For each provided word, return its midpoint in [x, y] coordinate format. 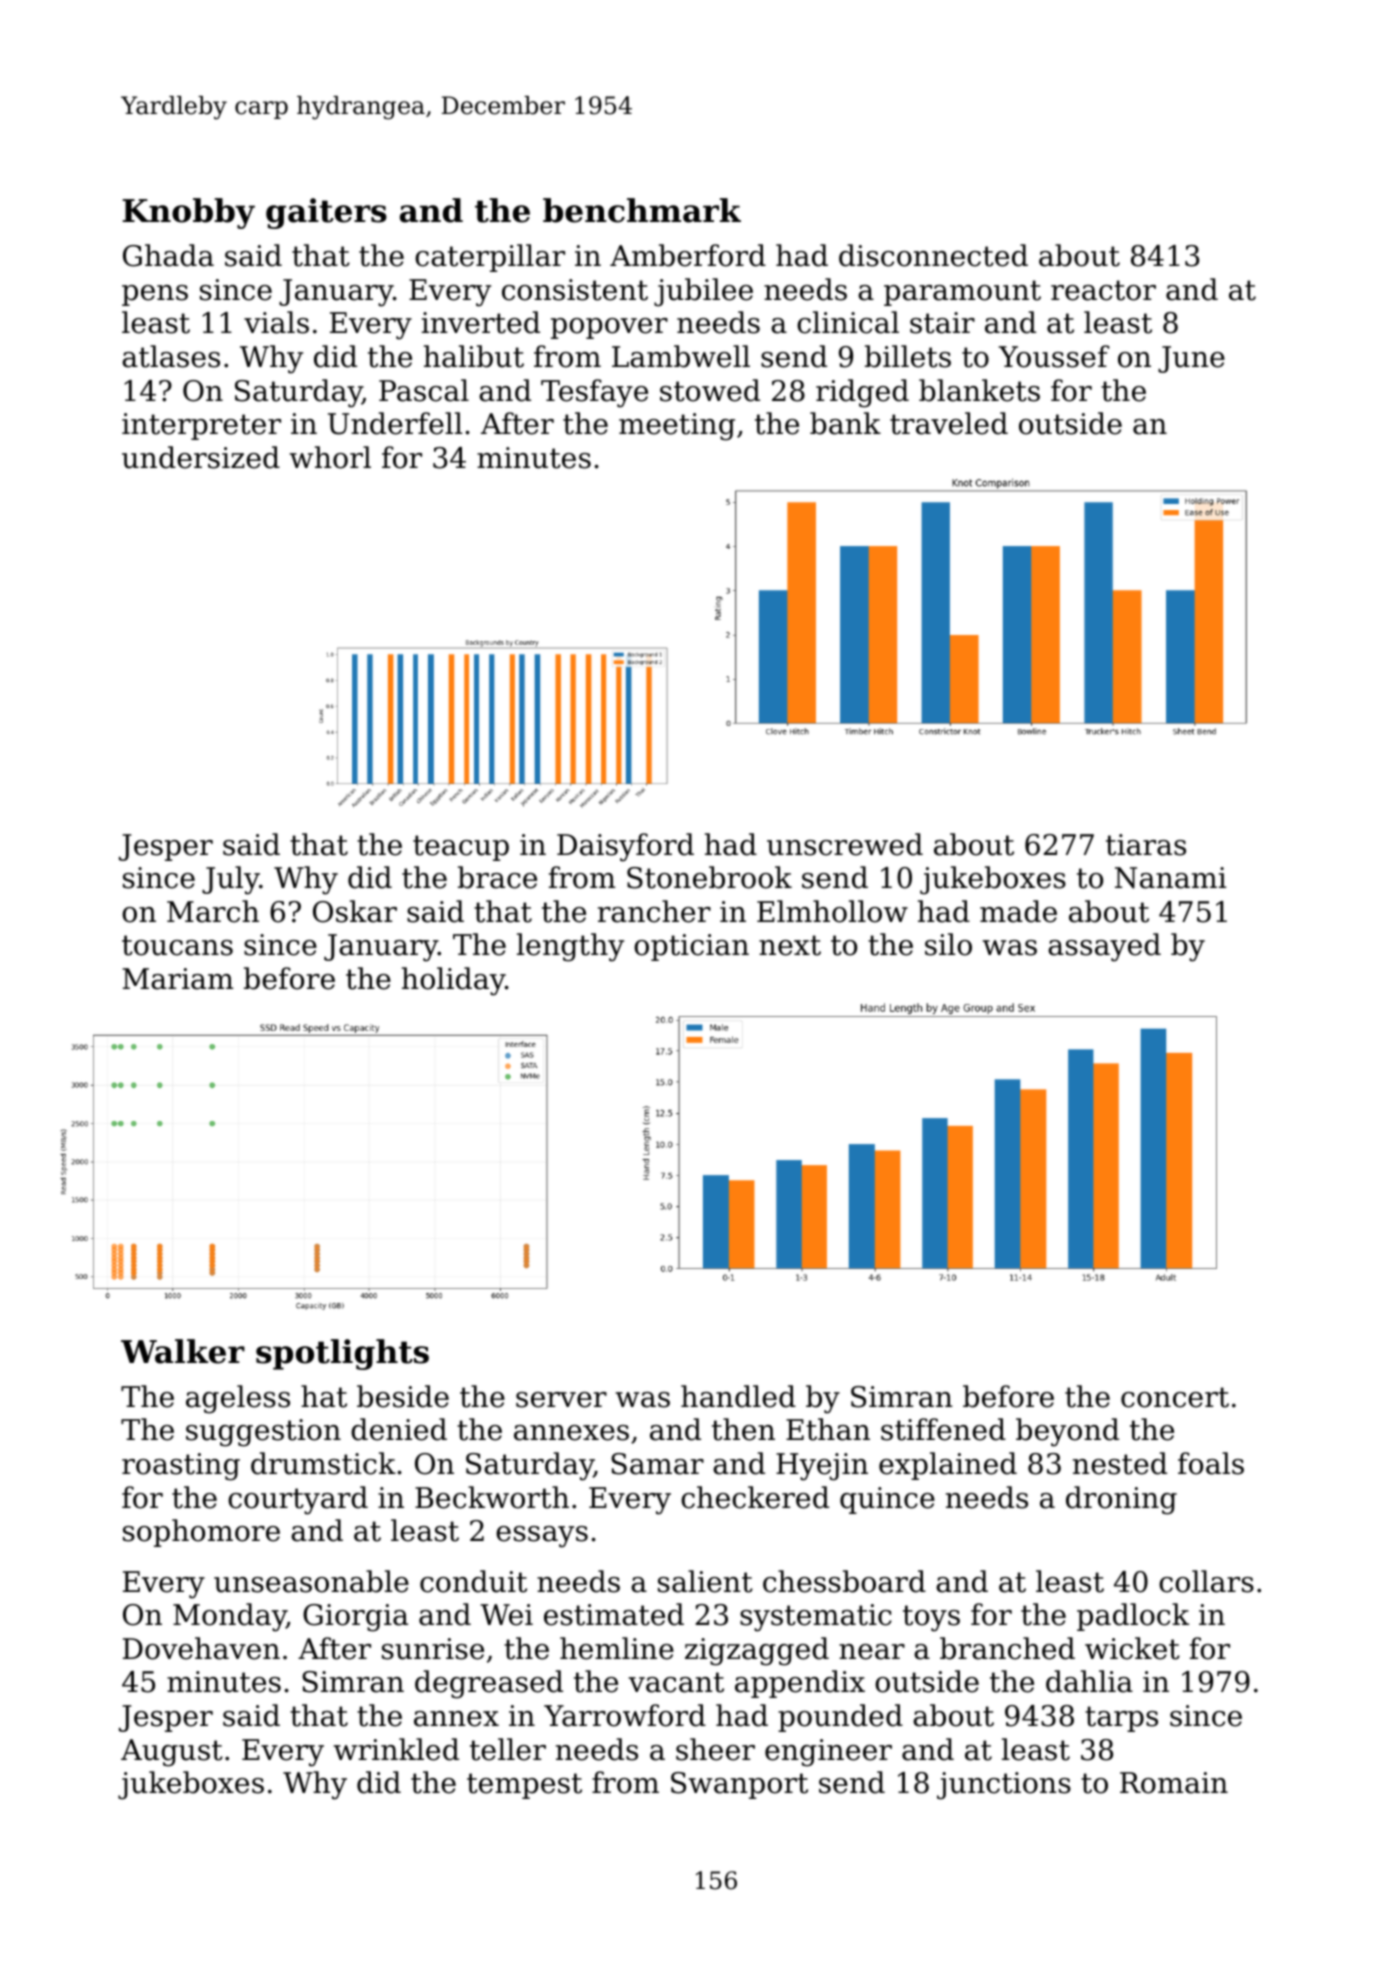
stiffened [943, 1429]
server [561, 1400]
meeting [677, 427]
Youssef [1054, 356]
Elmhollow [832, 911]
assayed [1104, 947]
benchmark [642, 210]
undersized [201, 457]
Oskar [355, 911]
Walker [183, 1351]
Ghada [168, 255]
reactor [1103, 290]
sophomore [201, 1533]
